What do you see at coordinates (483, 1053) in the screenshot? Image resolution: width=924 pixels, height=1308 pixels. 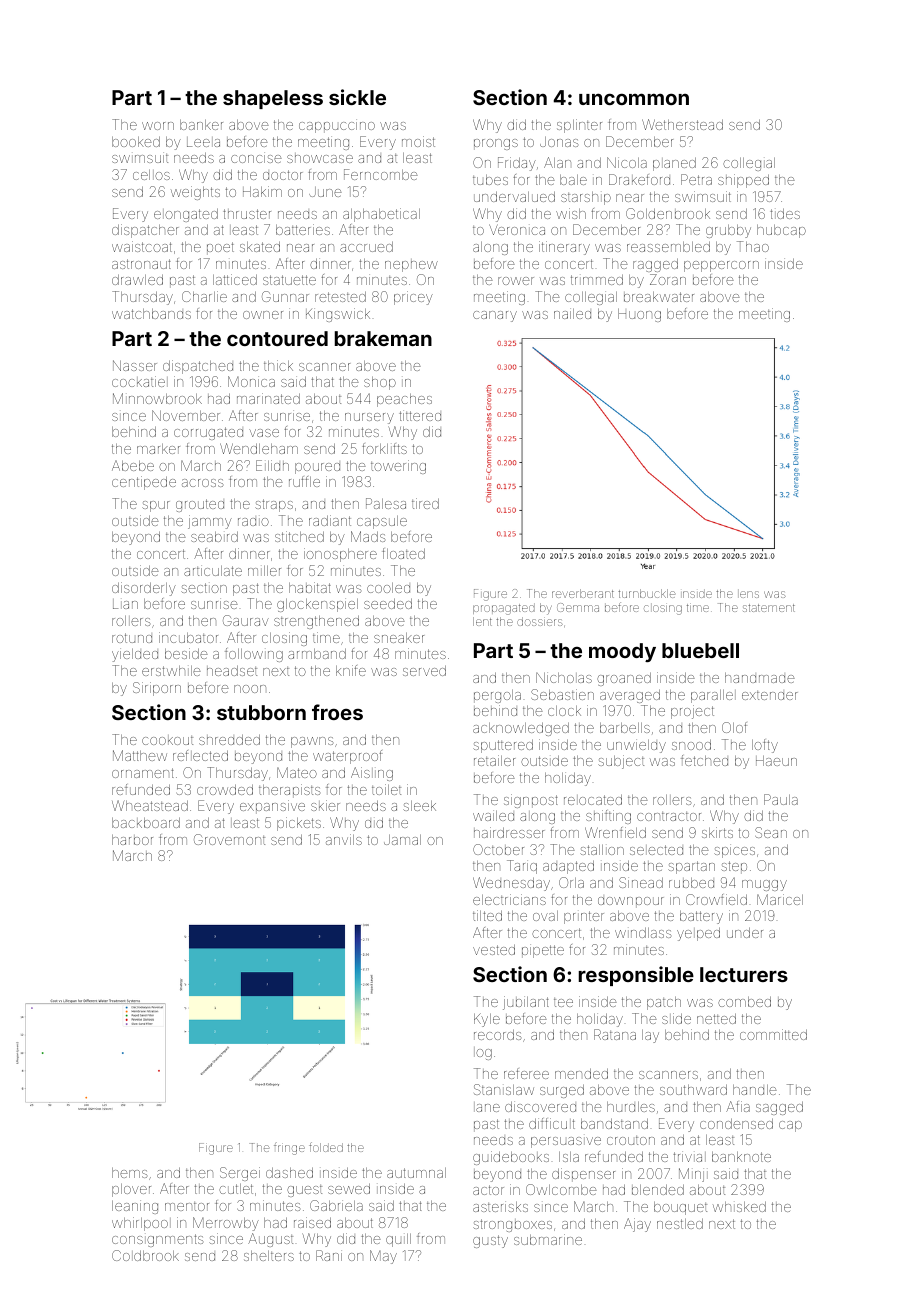 I see `log` at bounding box center [483, 1053].
